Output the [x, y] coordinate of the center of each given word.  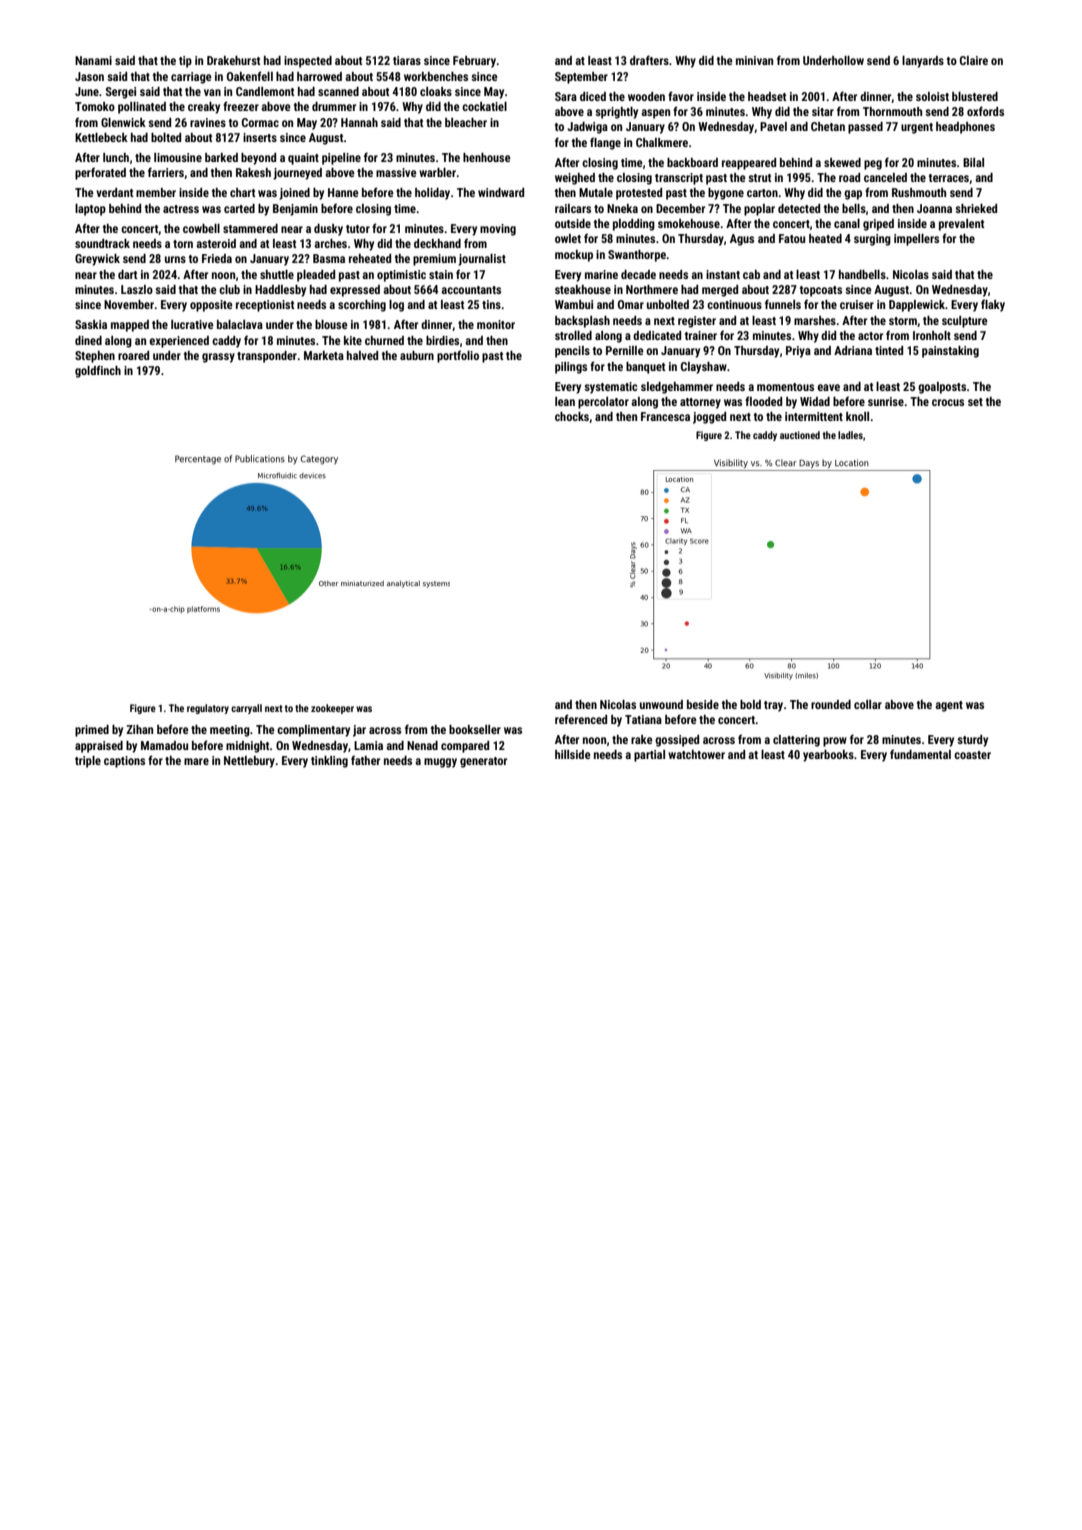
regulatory [208, 709]
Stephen [95, 357]
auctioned [800, 435]
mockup [574, 256]
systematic [611, 388]
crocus [948, 402]
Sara [566, 96]
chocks [572, 416]
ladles [850, 435]
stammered [250, 228]
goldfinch [98, 371]
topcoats [821, 291]
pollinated [142, 108]
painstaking [950, 352]
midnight [248, 747]
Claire [974, 60]
